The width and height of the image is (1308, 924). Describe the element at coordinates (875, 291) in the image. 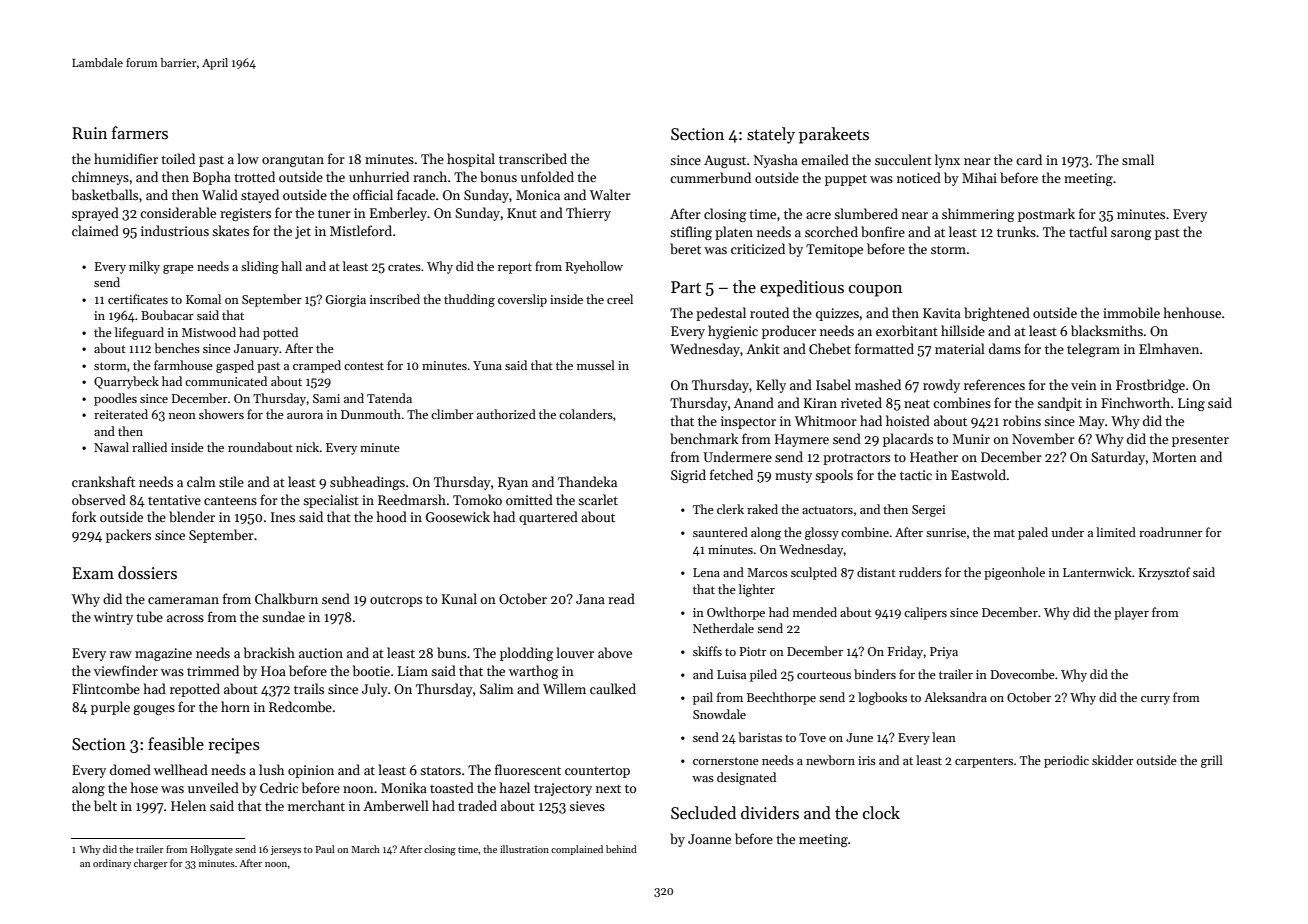

I see `coupon` at that location.
